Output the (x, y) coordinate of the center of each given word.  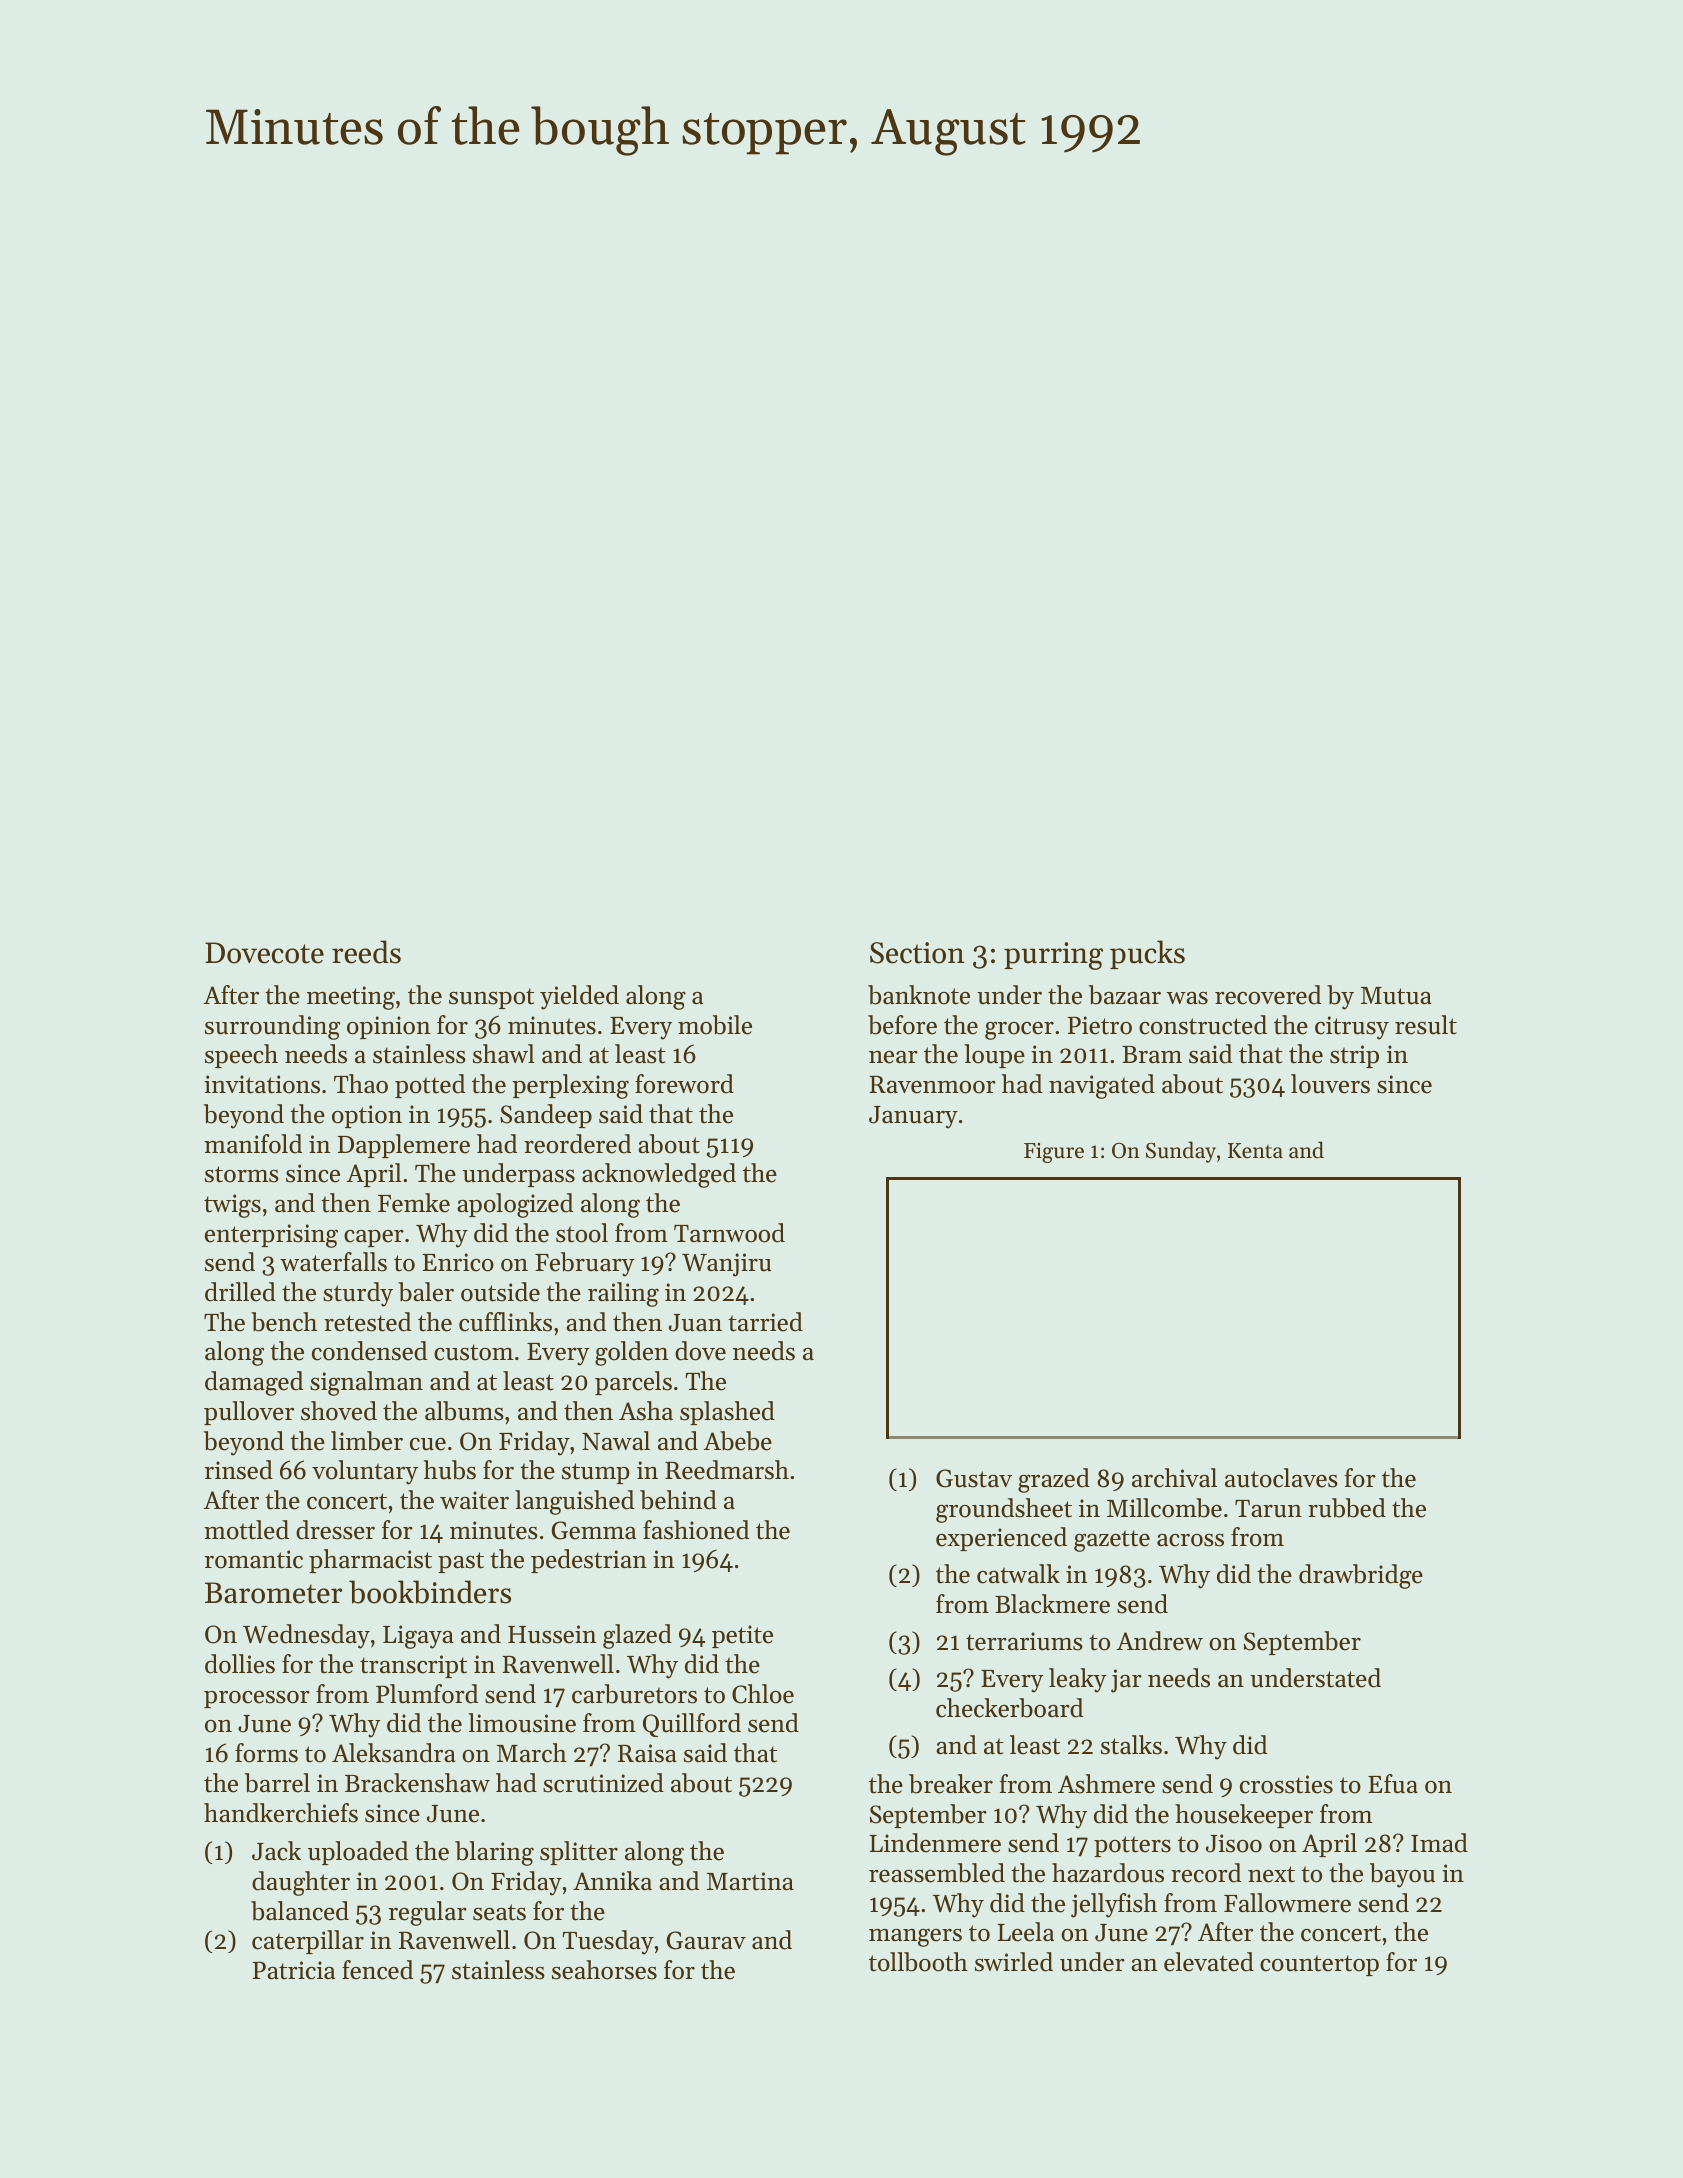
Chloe (763, 1694)
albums (464, 1411)
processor (257, 1699)
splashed (727, 1413)
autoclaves (1281, 1478)
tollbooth (918, 1962)
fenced (377, 1970)
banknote (919, 995)
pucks (1147, 954)
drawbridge (1361, 1576)
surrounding (272, 1027)
